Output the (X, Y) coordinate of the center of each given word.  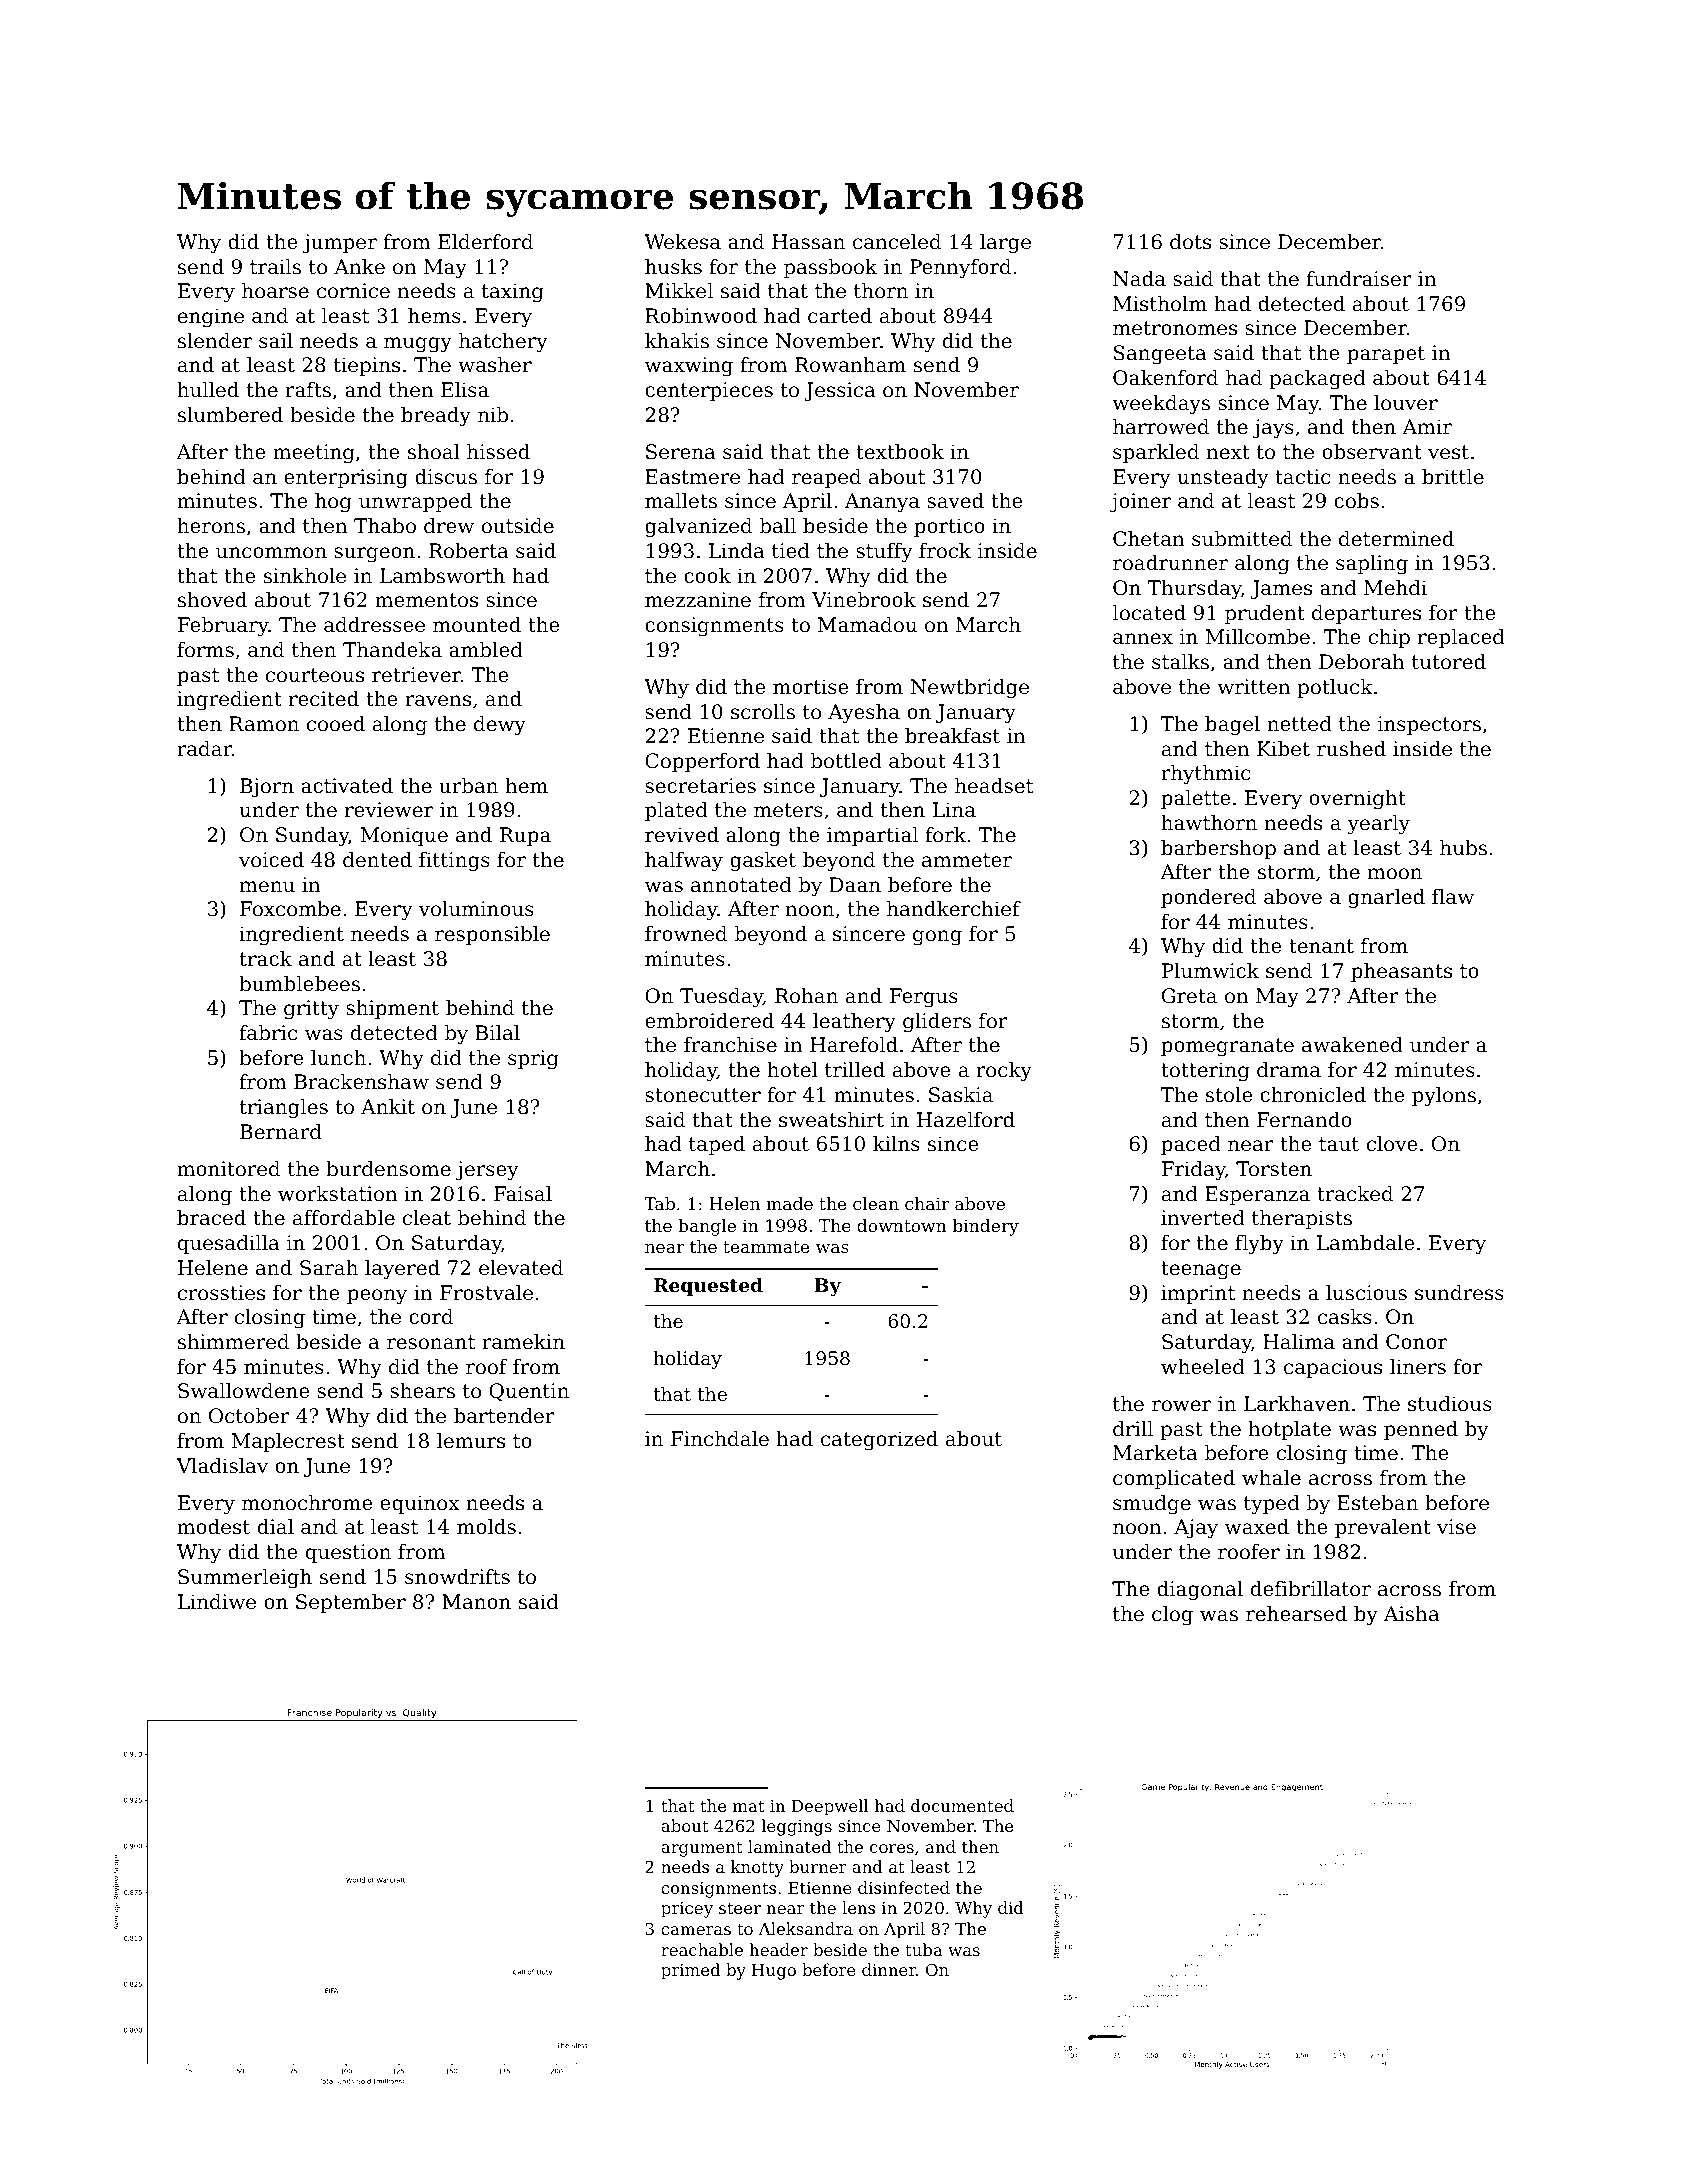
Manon (476, 1602)
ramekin (523, 1341)
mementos (426, 600)
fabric (268, 1033)
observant (1372, 452)
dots (1190, 242)
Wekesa (683, 241)
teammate (766, 1247)
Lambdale (1366, 1243)
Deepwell (830, 1807)
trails (275, 266)
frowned (686, 934)
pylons (1444, 1097)
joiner (1140, 503)
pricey (687, 1910)
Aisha (1412, 1613)
